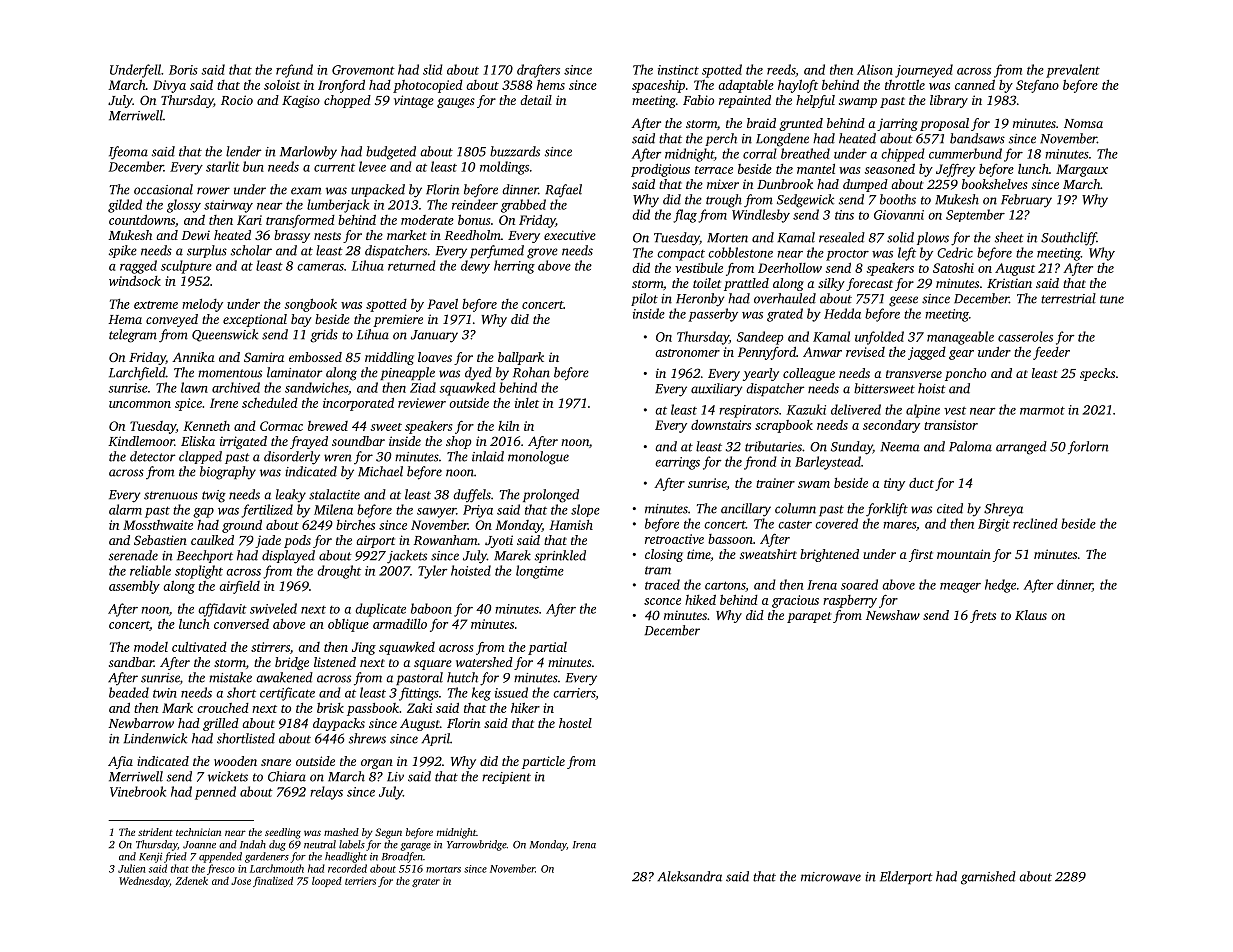  I want to click on hedge, so click(1000, 586).
